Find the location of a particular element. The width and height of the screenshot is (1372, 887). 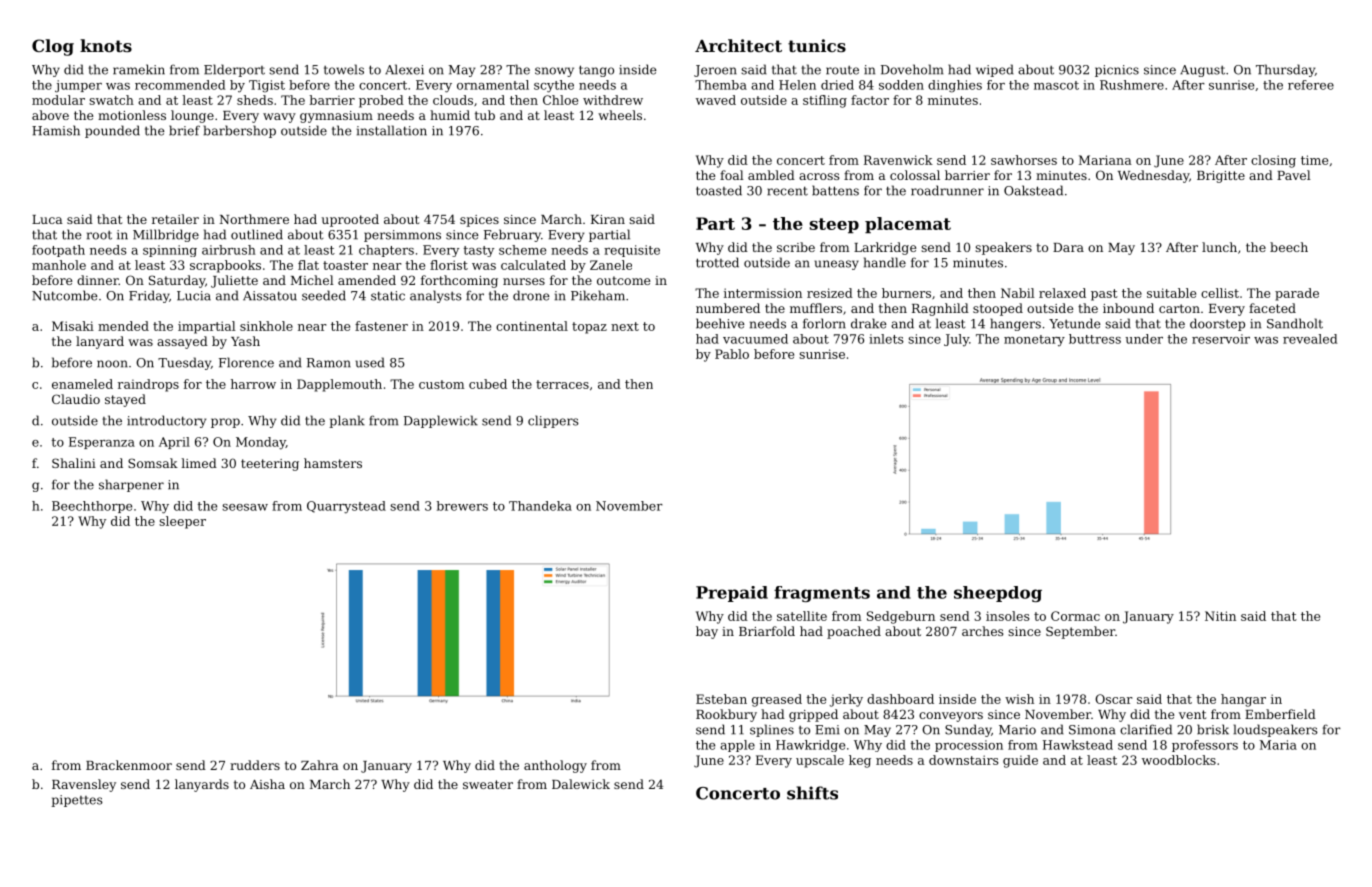

waved is located at coordinates (716, 100).
